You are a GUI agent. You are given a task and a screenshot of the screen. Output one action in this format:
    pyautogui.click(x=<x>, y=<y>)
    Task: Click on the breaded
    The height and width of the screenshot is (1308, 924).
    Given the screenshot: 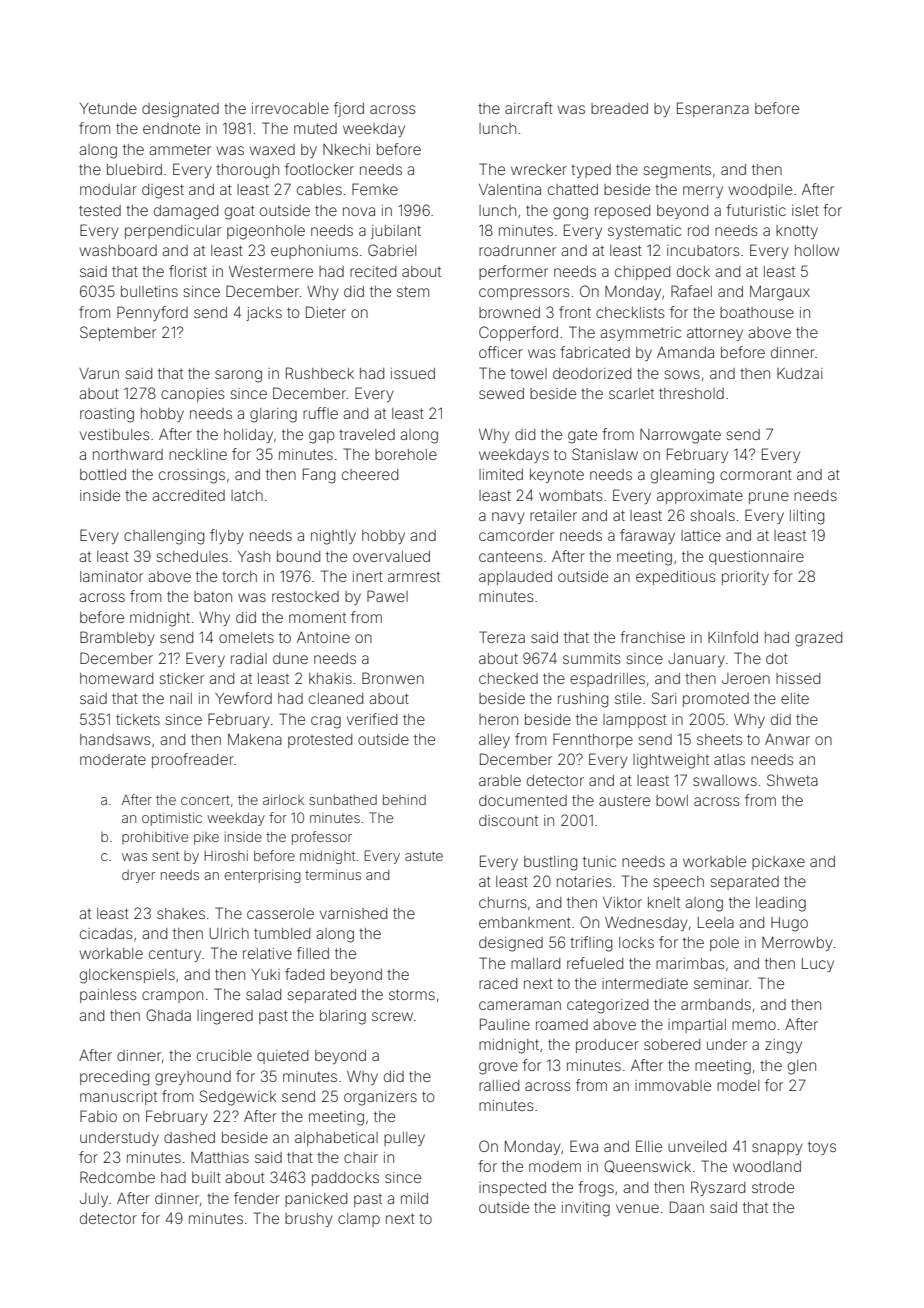 What is the action you would take?
    pyautogui.click(x=619, y=108)
